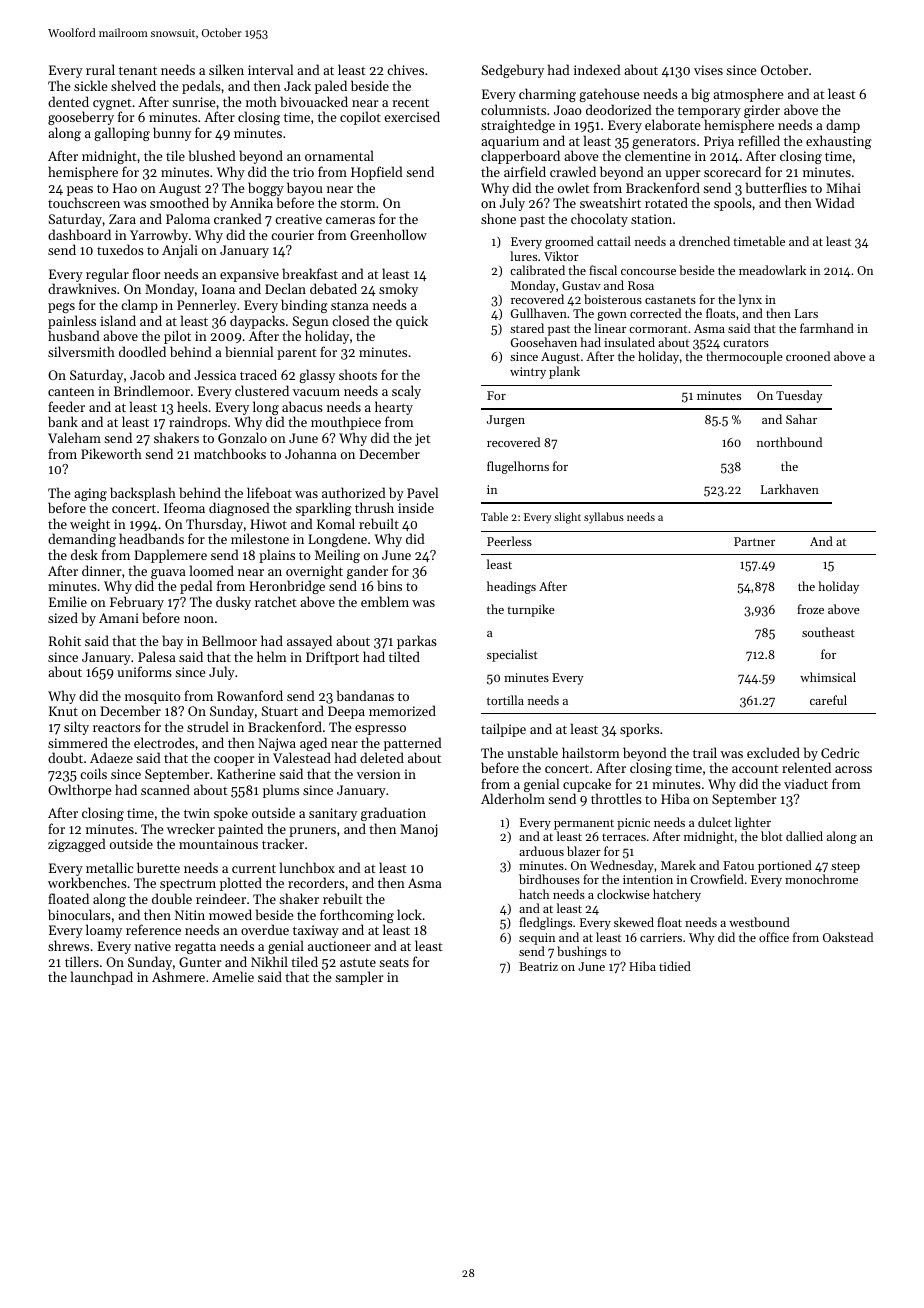 Image resolution: width=924 pixels, height=1308 pixels. What do you see at coordinates (188, 885) in the screenshot?
I see `spectrum` at bounding box center [188, 885].
